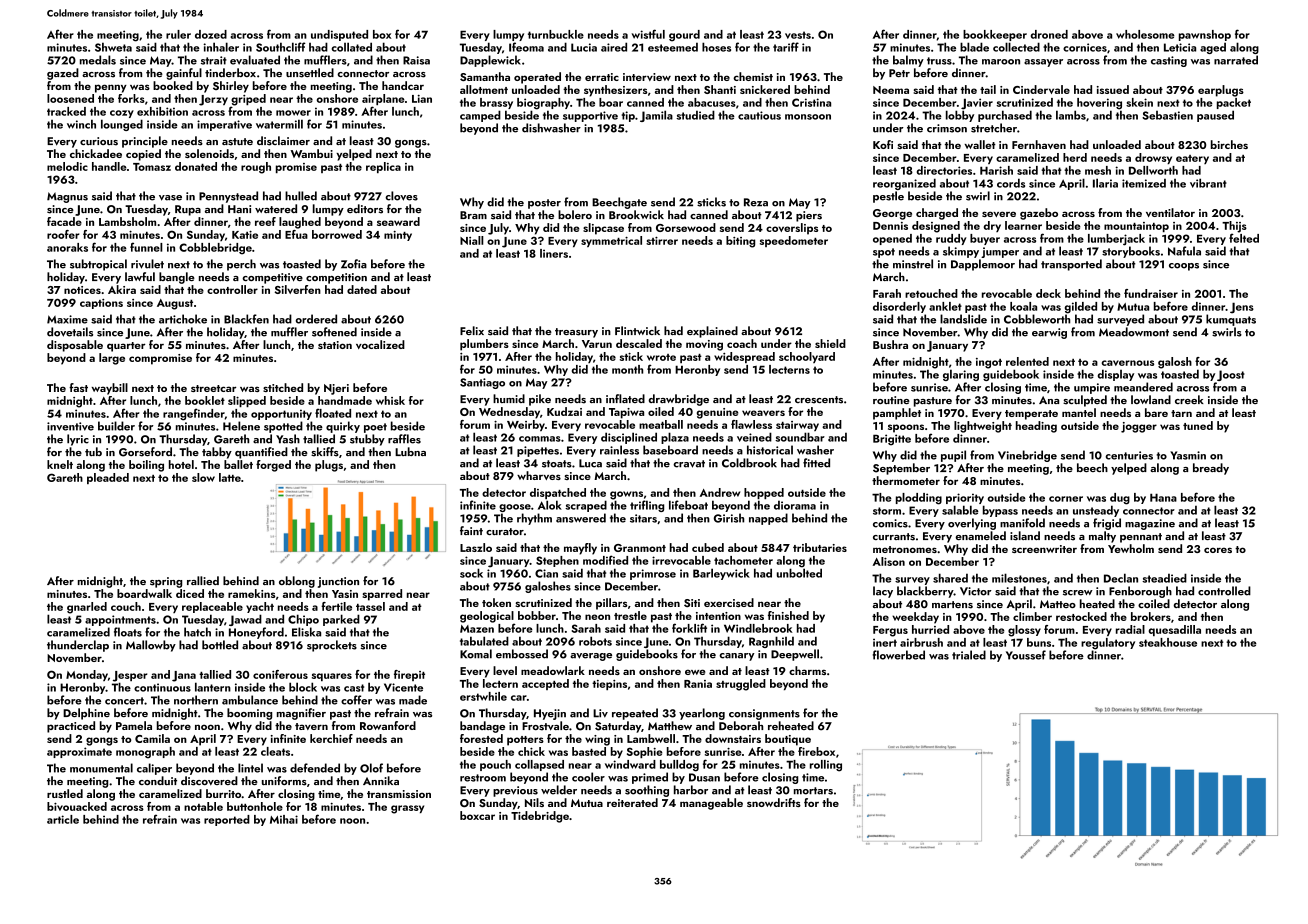  What do you see at coordinates (985, 239) in the page?
I see `buyer` at bounding box center [985, 239].
